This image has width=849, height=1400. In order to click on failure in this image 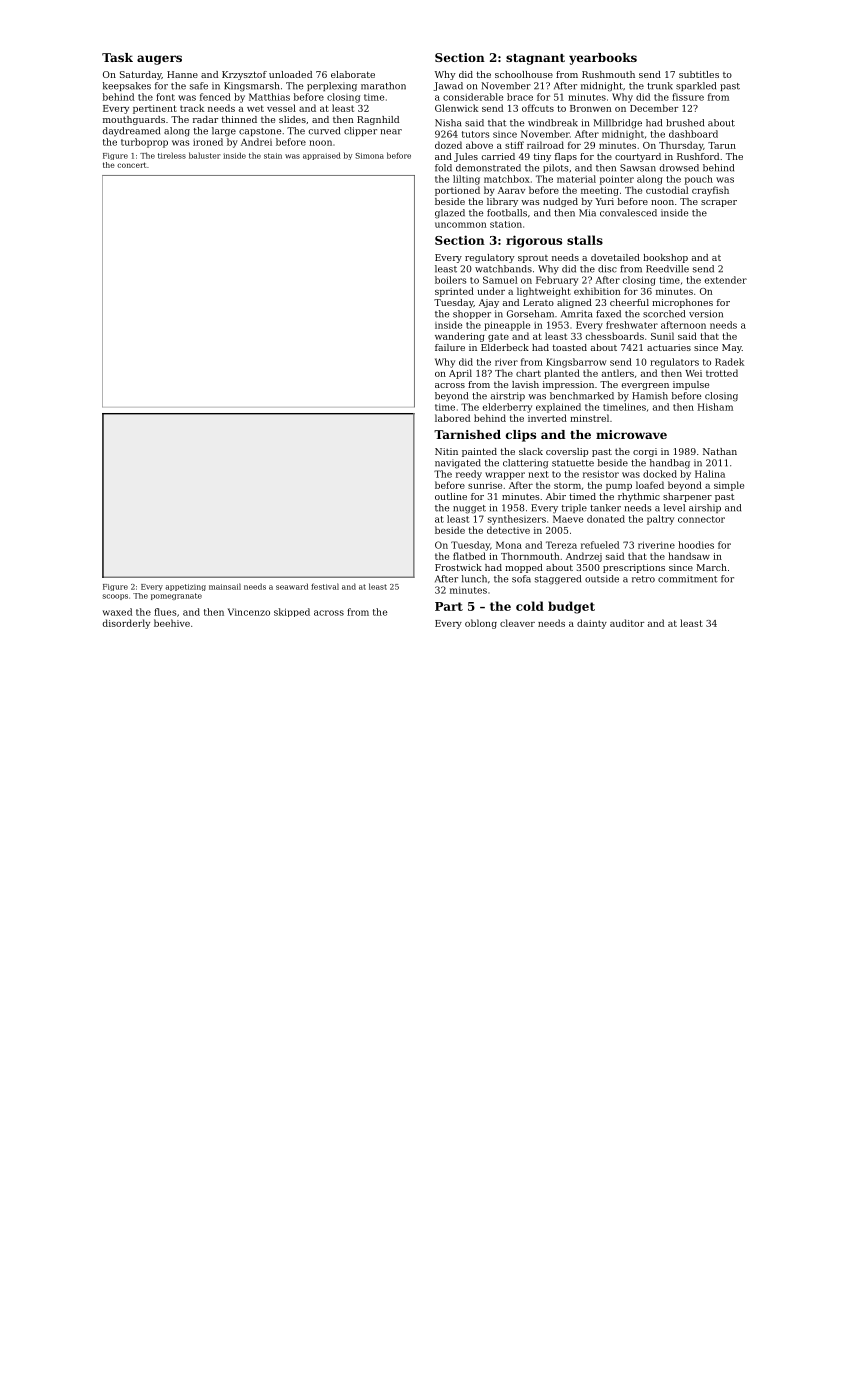, I will do `click(450, 347)`.
